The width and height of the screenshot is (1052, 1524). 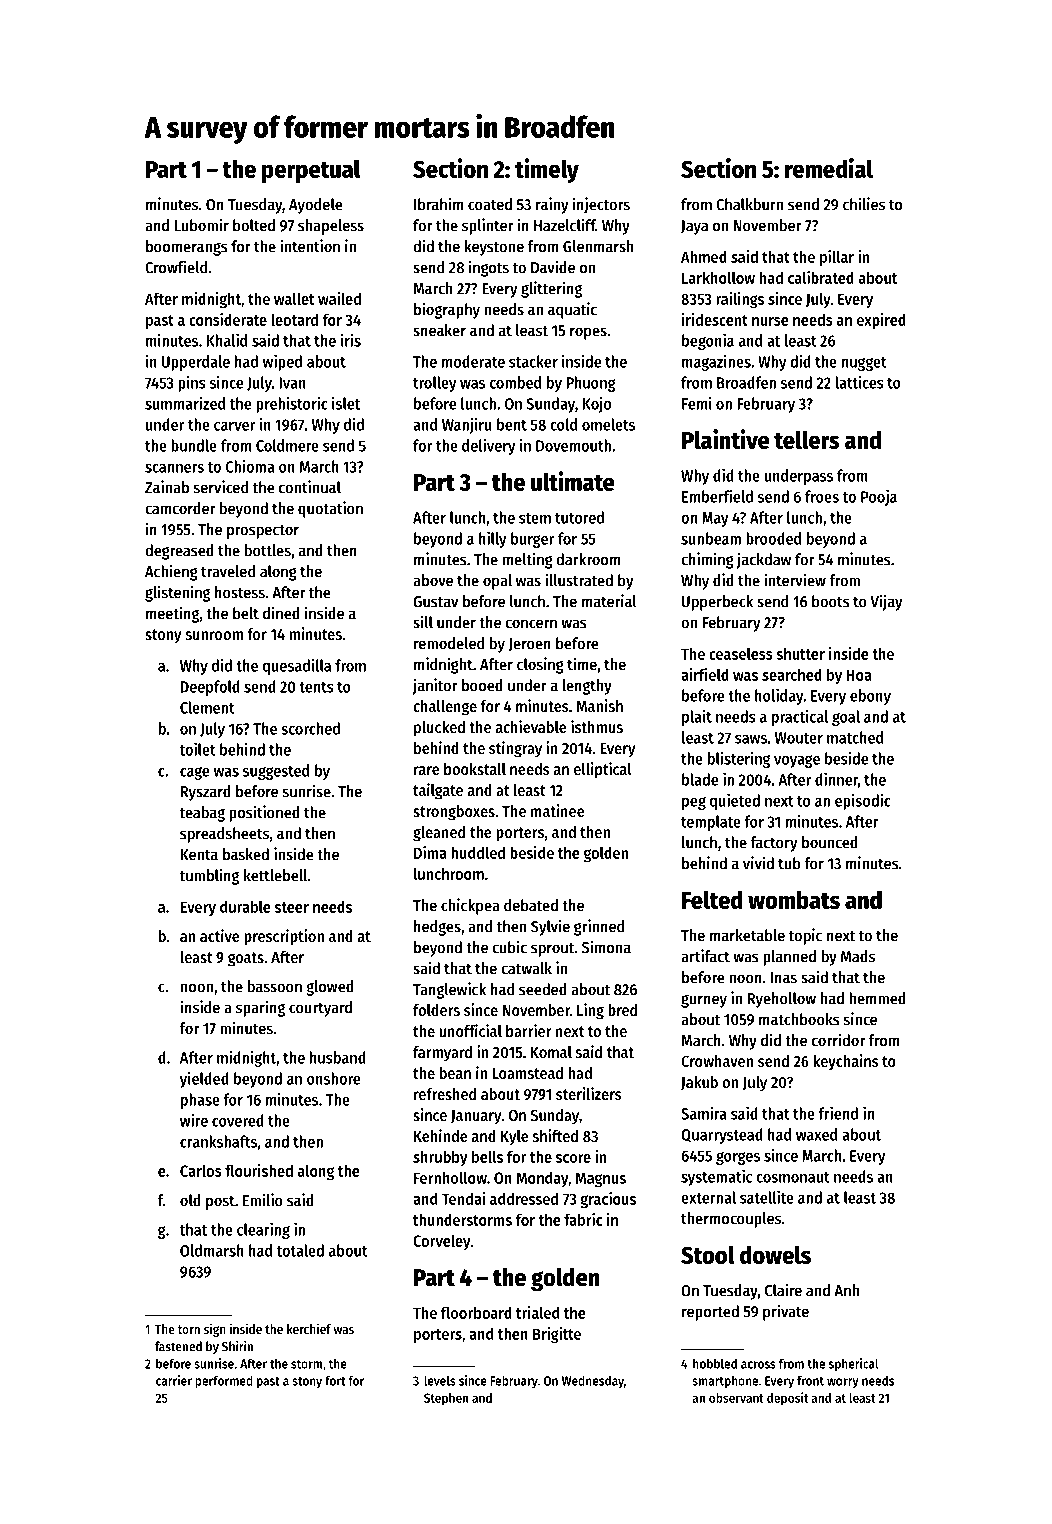 I want to click on Ivan, so click(x=292, y=383).
